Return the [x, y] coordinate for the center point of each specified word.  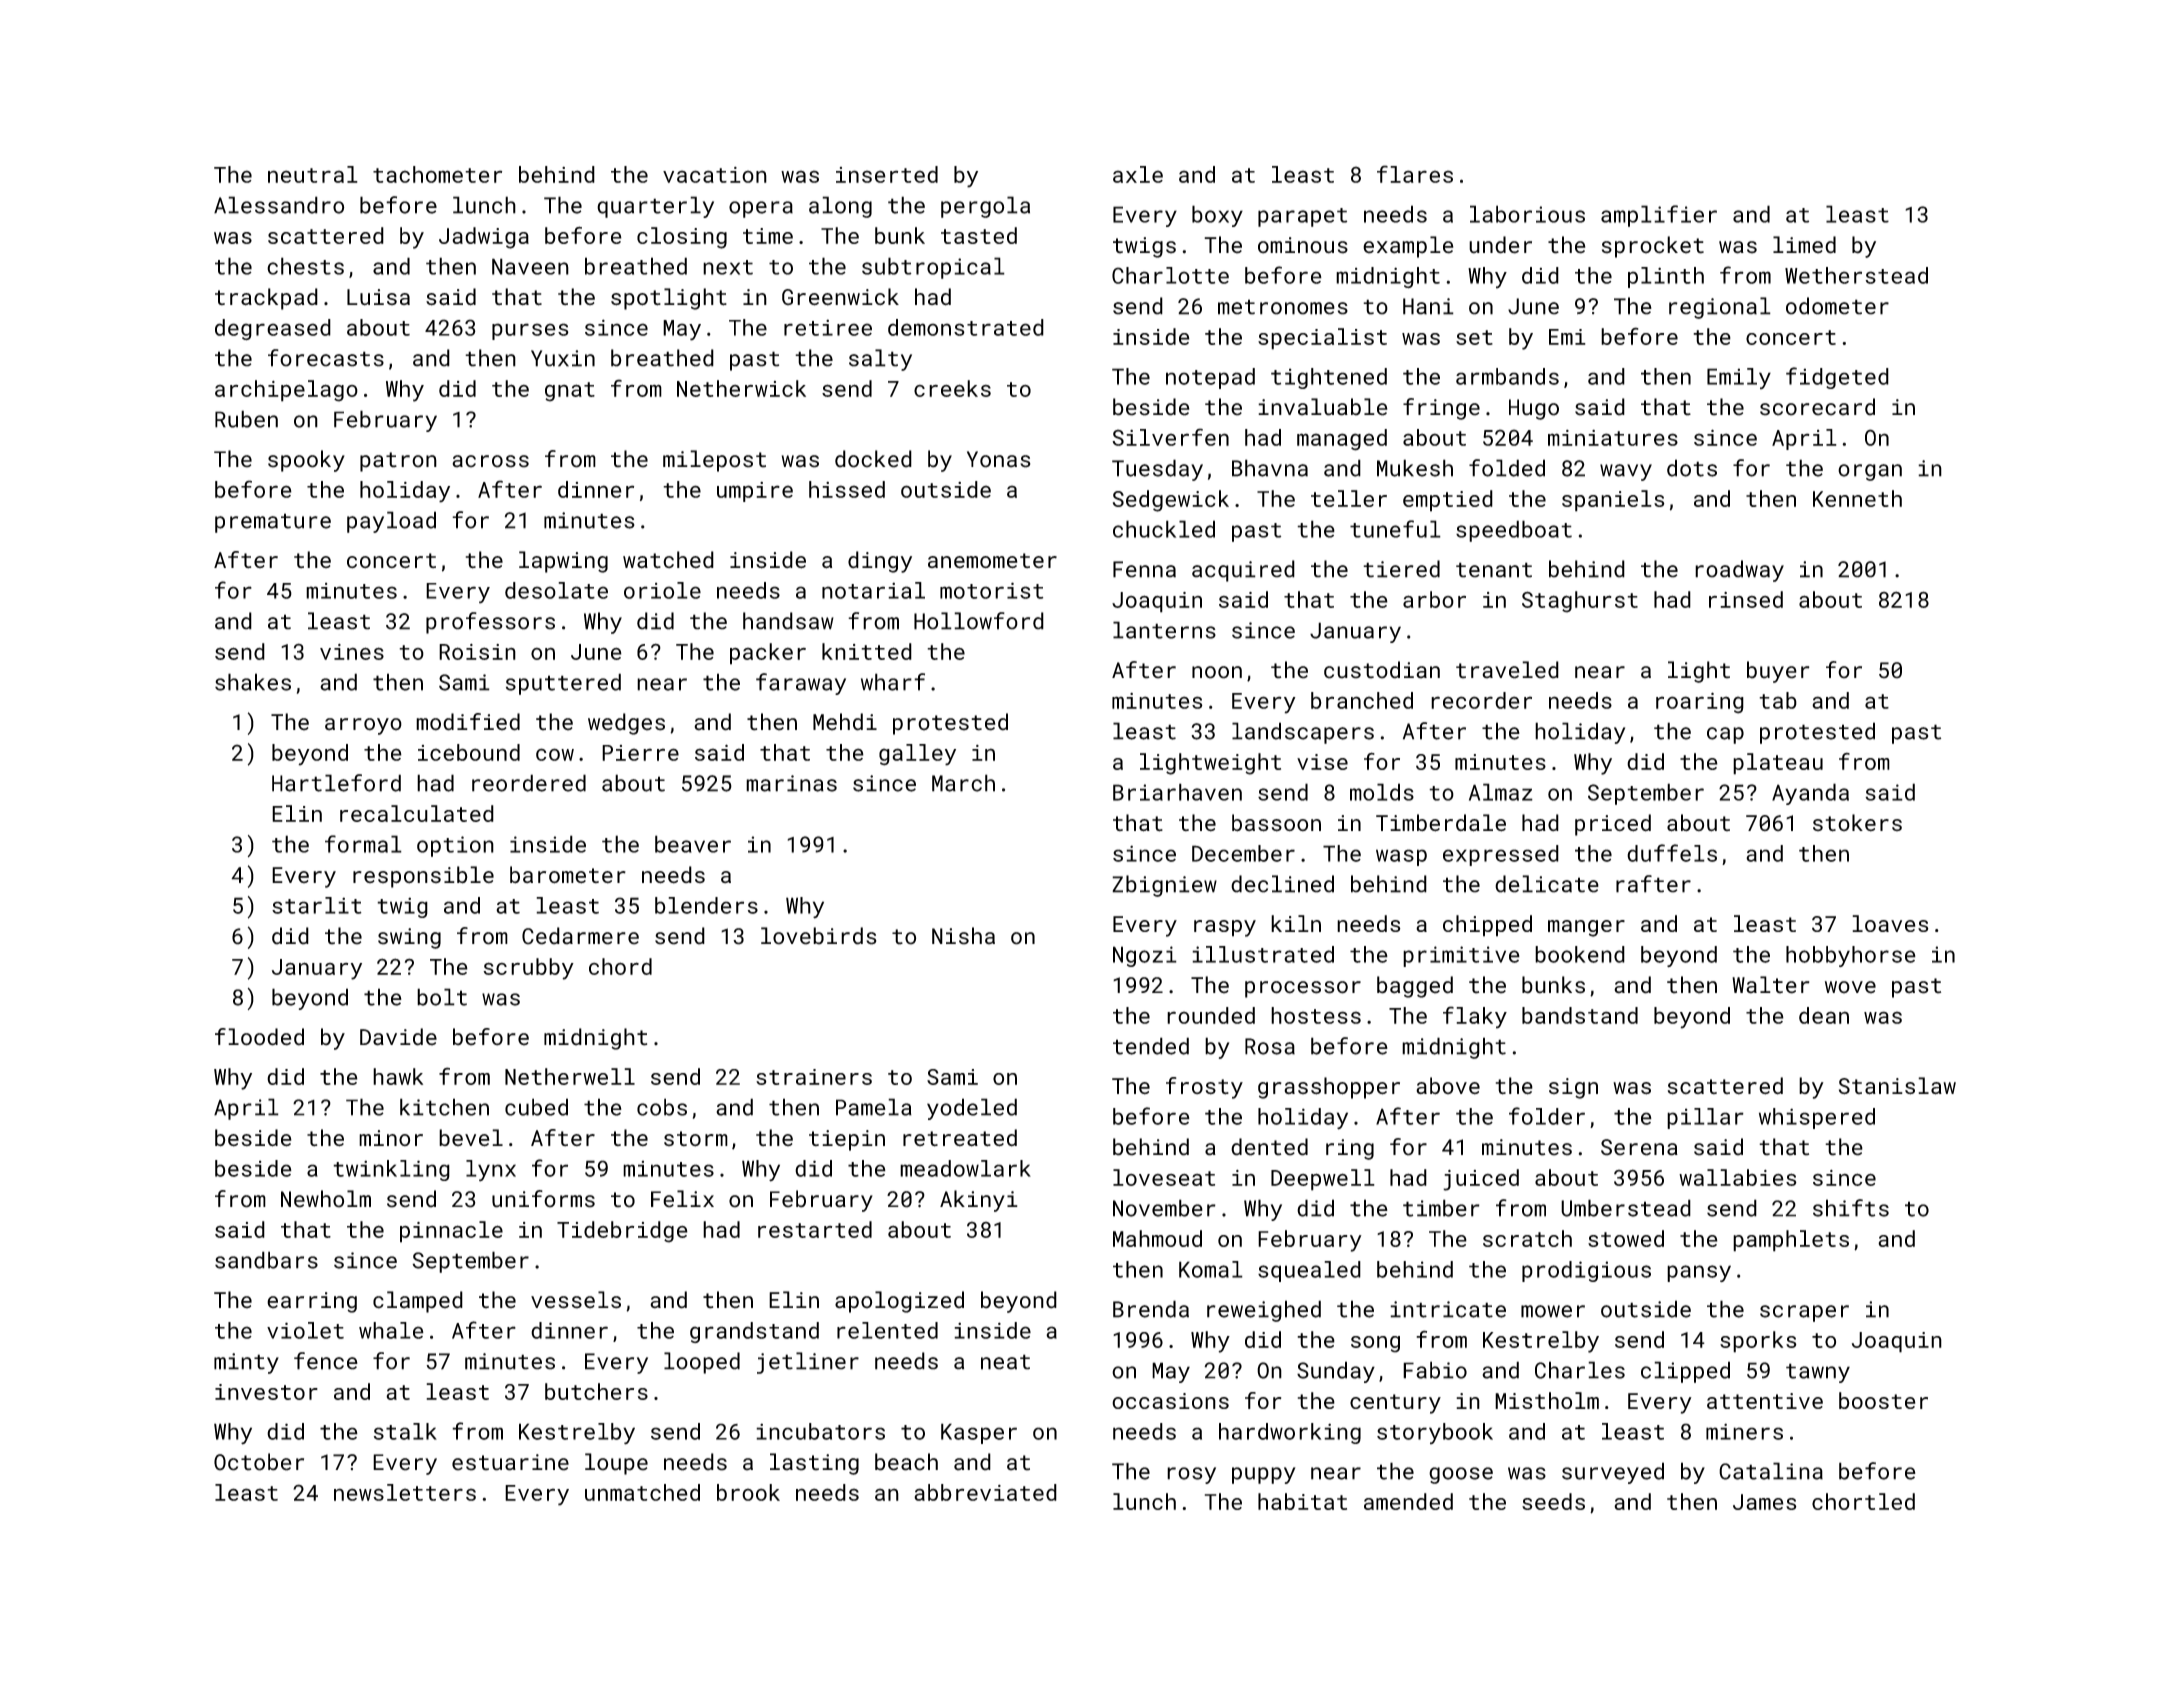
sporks [1758, 1342]
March [963, 783]
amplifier [1659, 216]
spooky [306, 461]
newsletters [405, 1492]
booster [1883, 1400]
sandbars [266, 1260]
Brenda [1151, 1309]
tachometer [437, 174]
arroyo [363, 726]
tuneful [1395, 529]
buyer [1778, 672]
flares [1415, 174]
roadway [1739, 571]
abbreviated [985, 1492]
